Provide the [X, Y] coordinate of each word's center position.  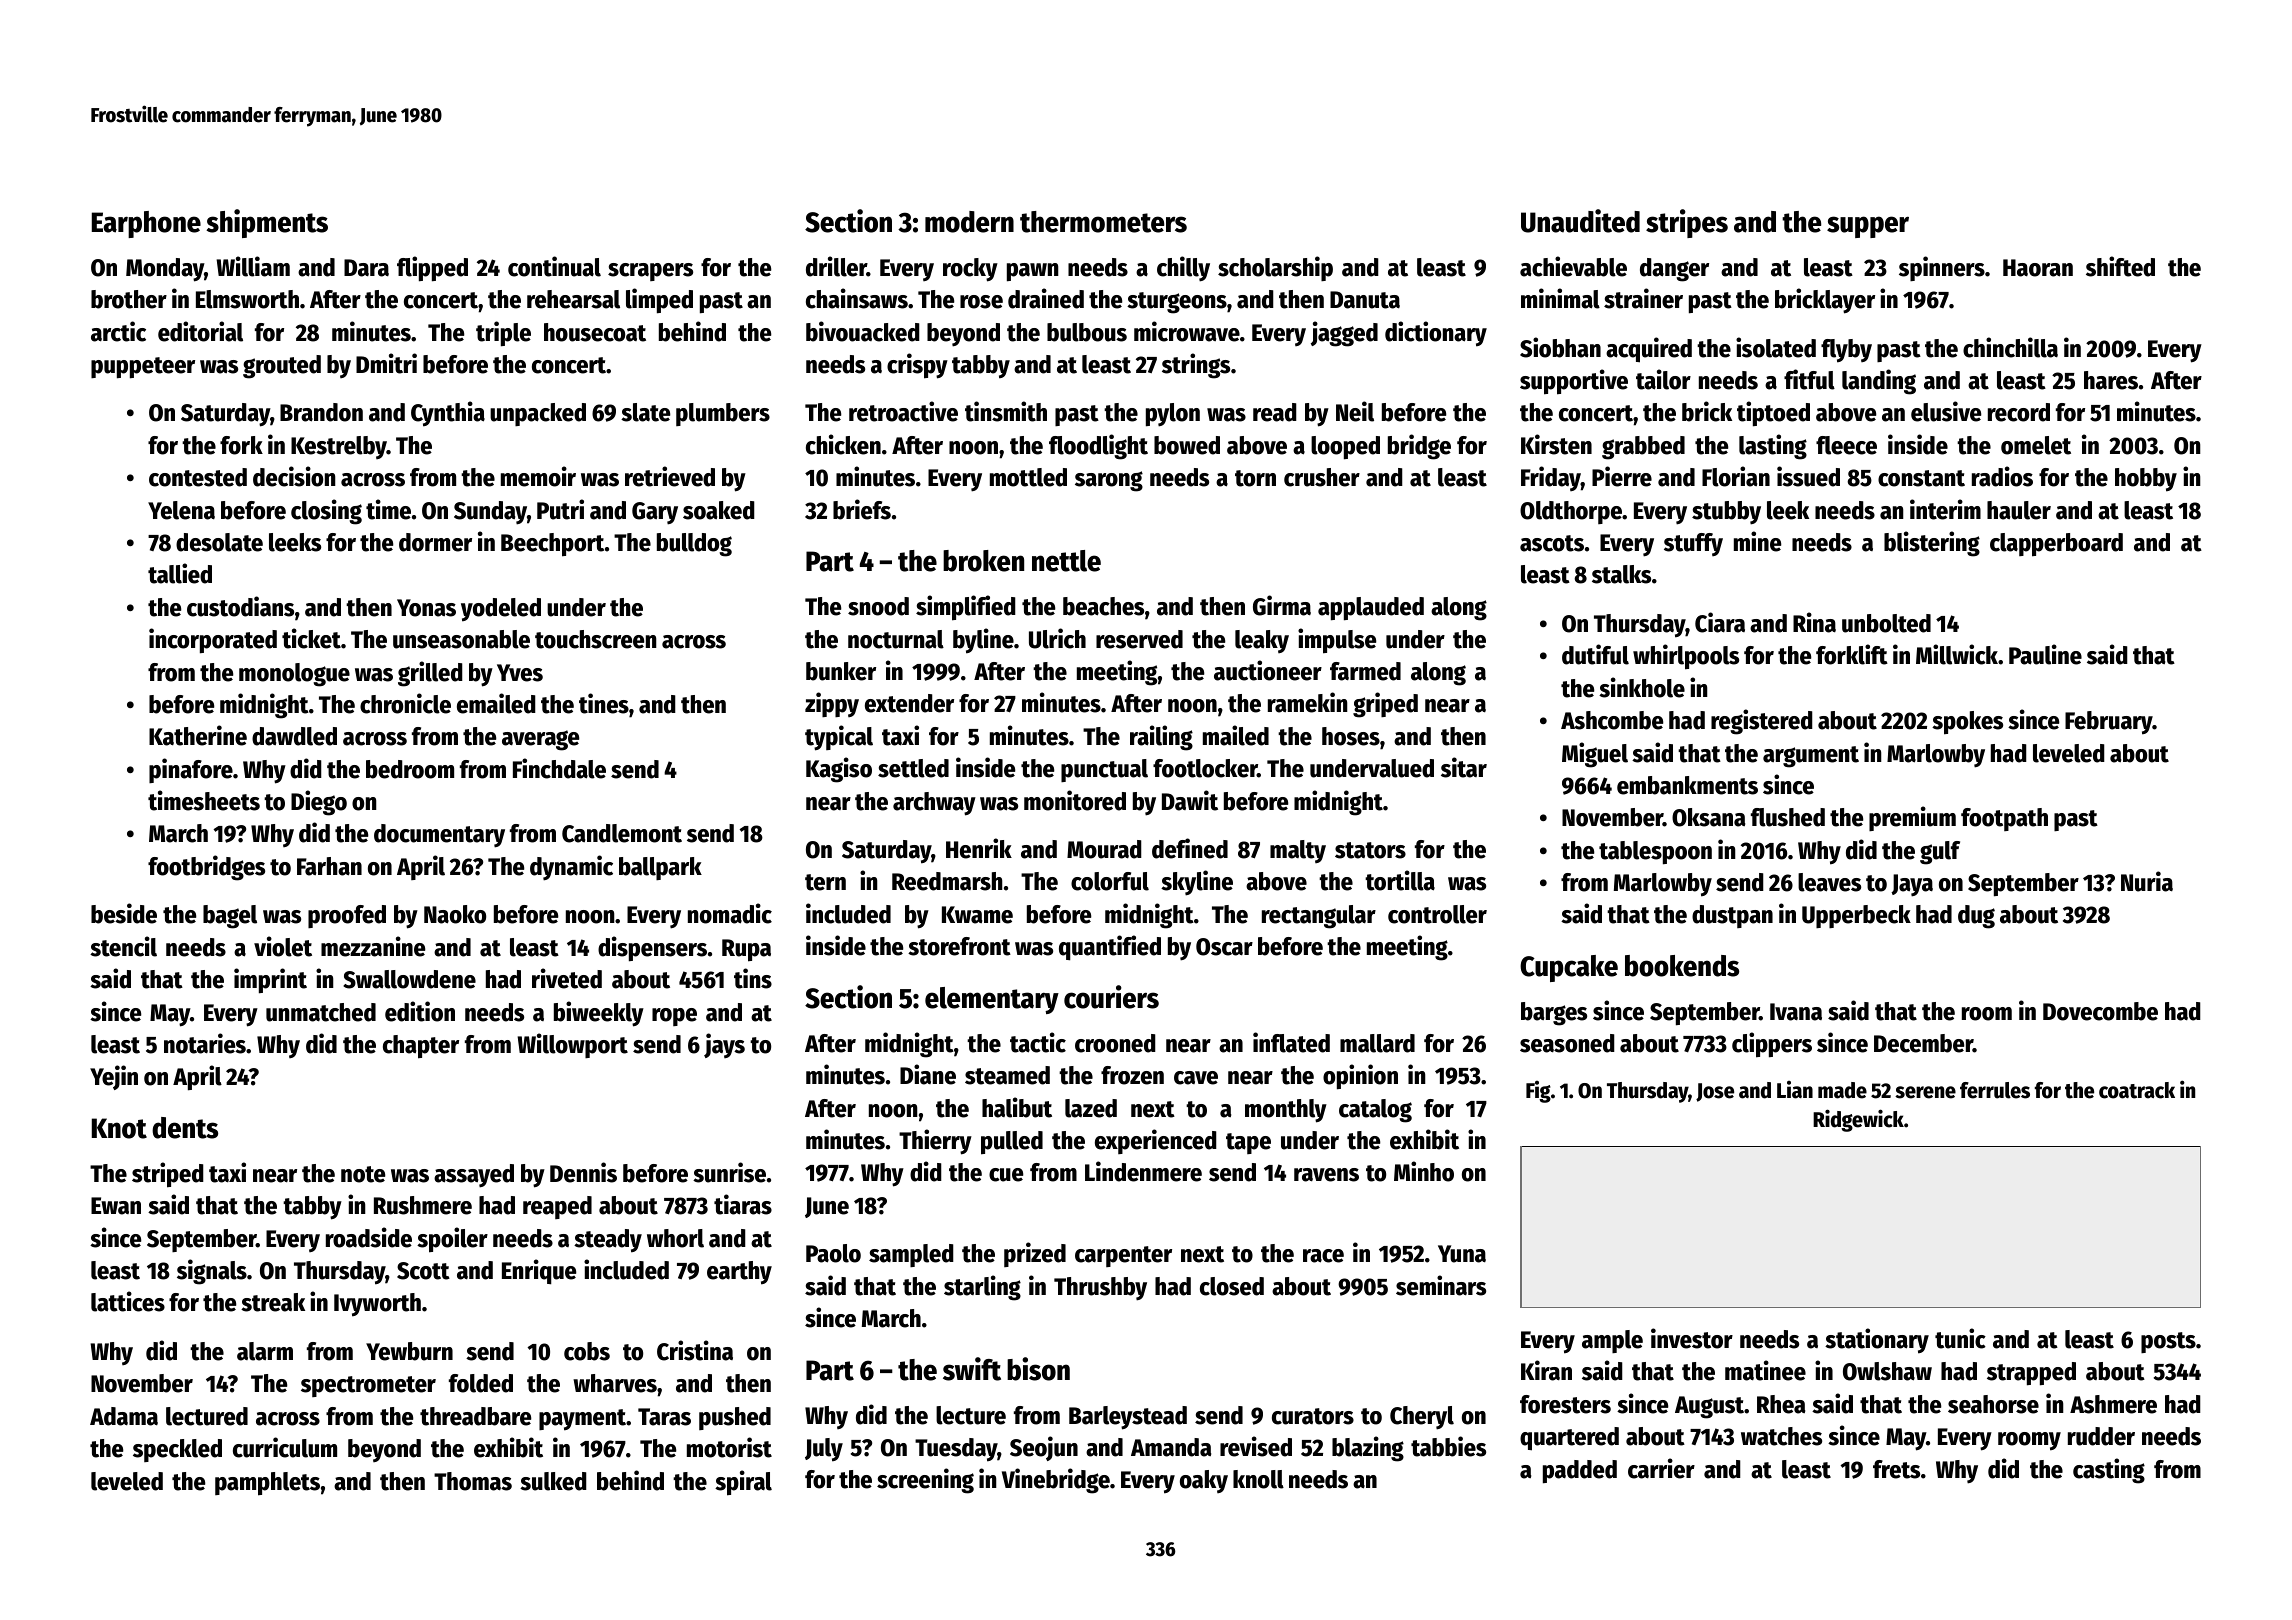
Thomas [473, 1481]
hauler [2019, 510]
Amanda [1171, 1447]
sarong [1109, 481]
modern [969, 222]
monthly [1286, 1111]
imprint [270, 981]
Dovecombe [2100, 1011]
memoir [538, 476]
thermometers [1103, 222]
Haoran [2038, 268]
